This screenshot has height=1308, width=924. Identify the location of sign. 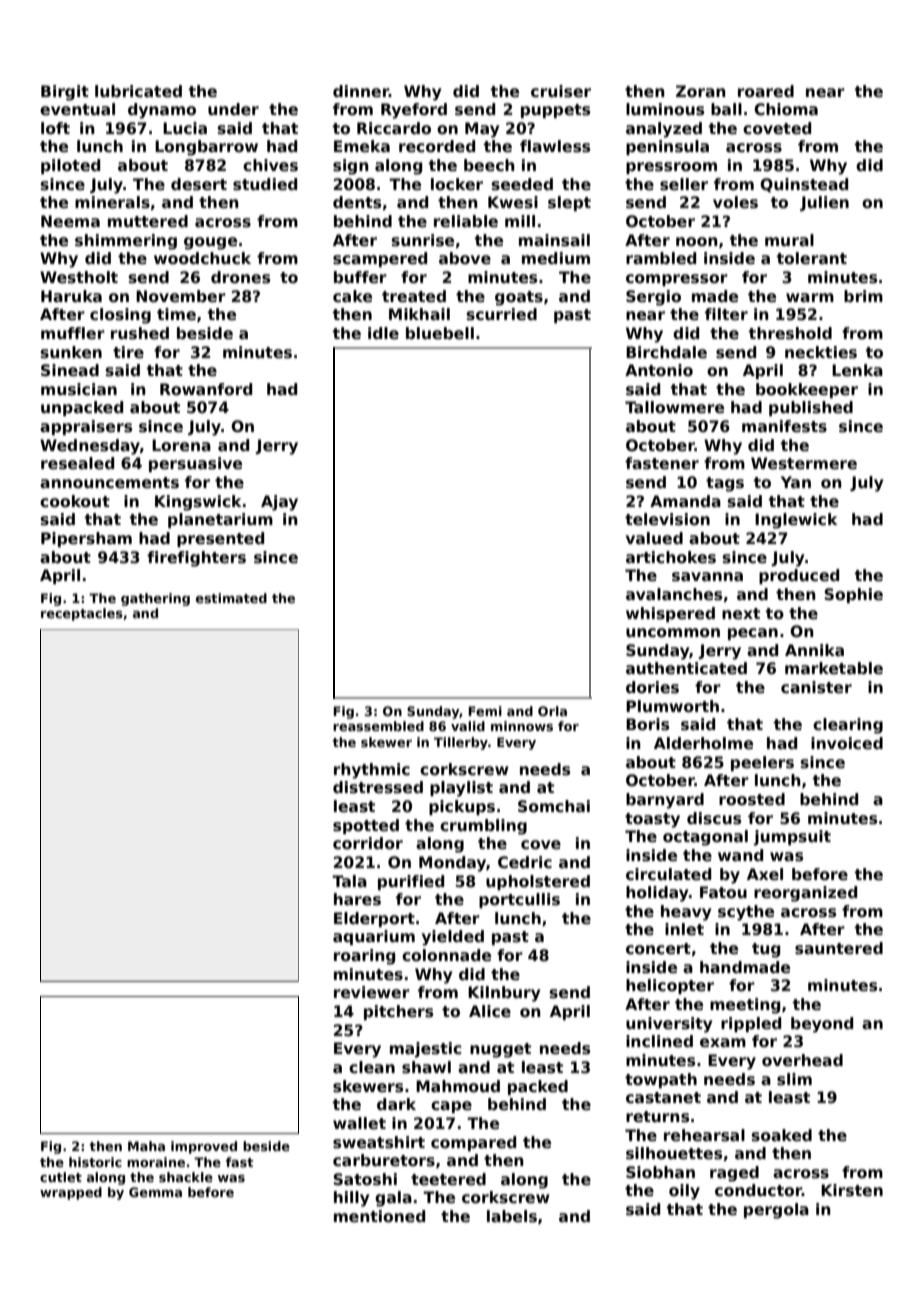
(351, 167).
